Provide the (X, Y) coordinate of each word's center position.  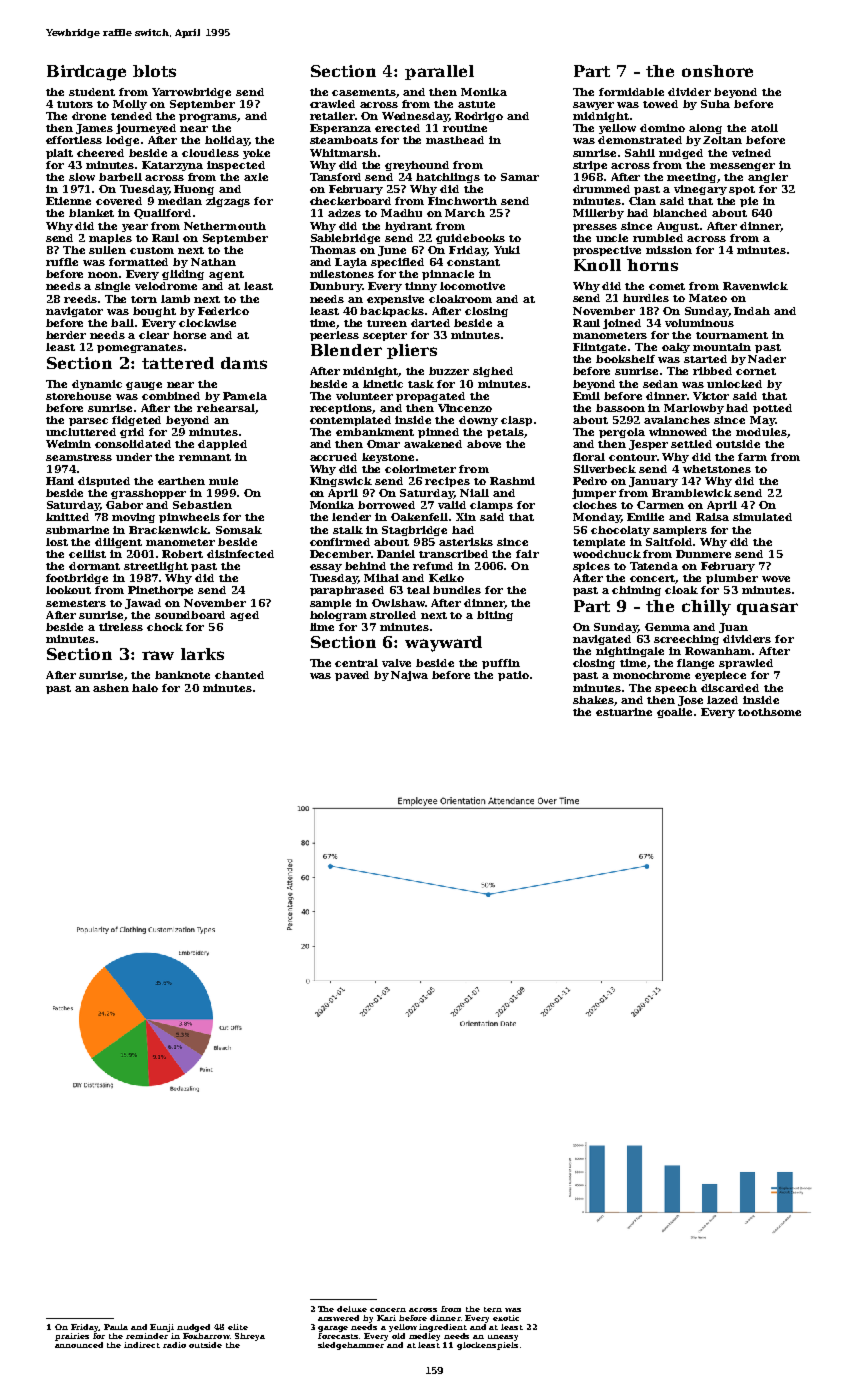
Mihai (381, 578)
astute (476, 104)
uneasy (503, 1338)
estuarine (624, 712)
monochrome (651, 675)
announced (79, 1345)
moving (133, 518)
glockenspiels (487, 1346)
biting (495, 616)
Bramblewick (692, 493)
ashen (111, 688)
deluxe (352, 1309)
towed (660, 104)
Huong (194, 190)
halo (145, 688)
